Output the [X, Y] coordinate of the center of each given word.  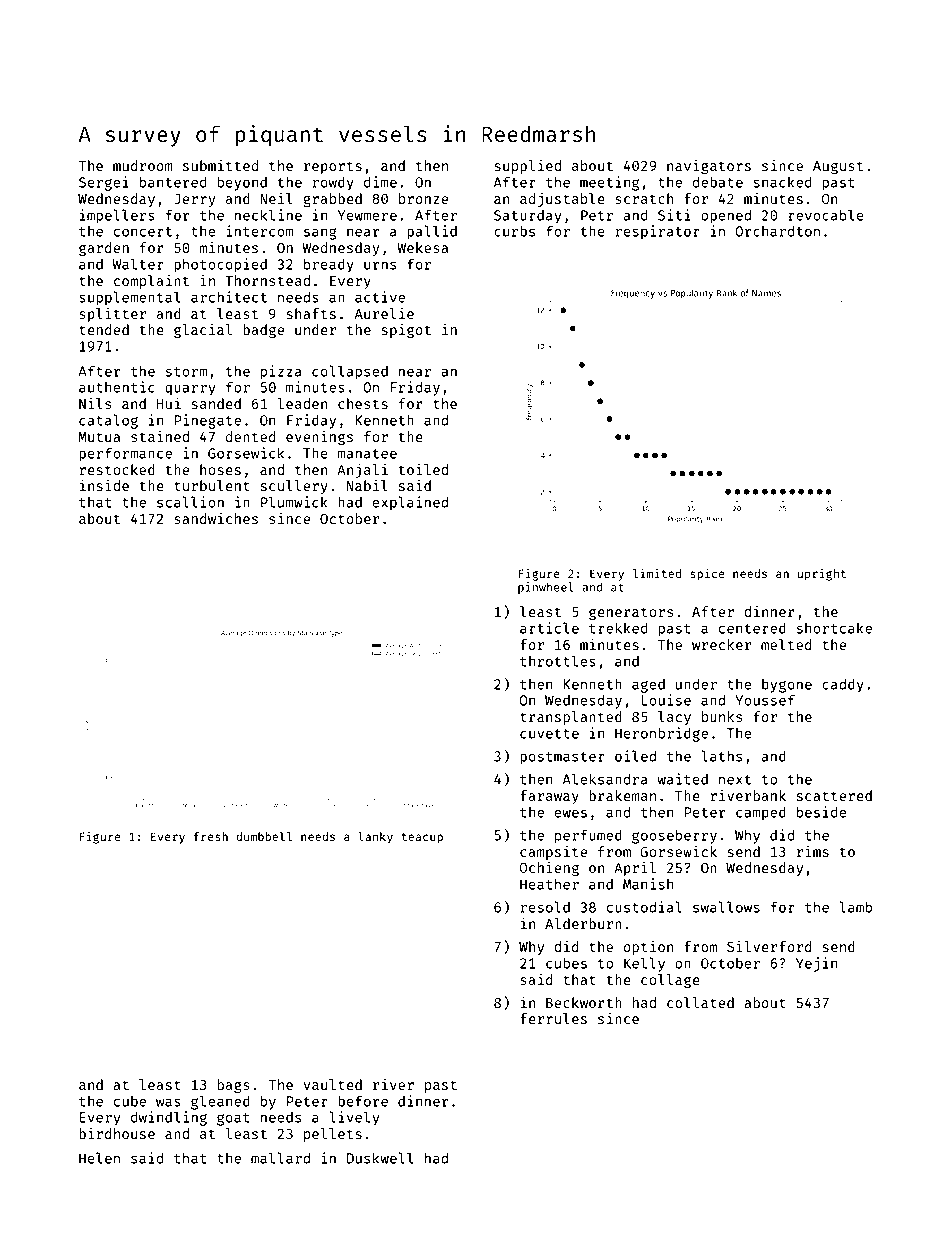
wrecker [722, 644]
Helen [99, 1158]
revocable [826, 215]
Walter [138, 264]
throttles [558, 661]
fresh [211, 836]
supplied [528, 167]
